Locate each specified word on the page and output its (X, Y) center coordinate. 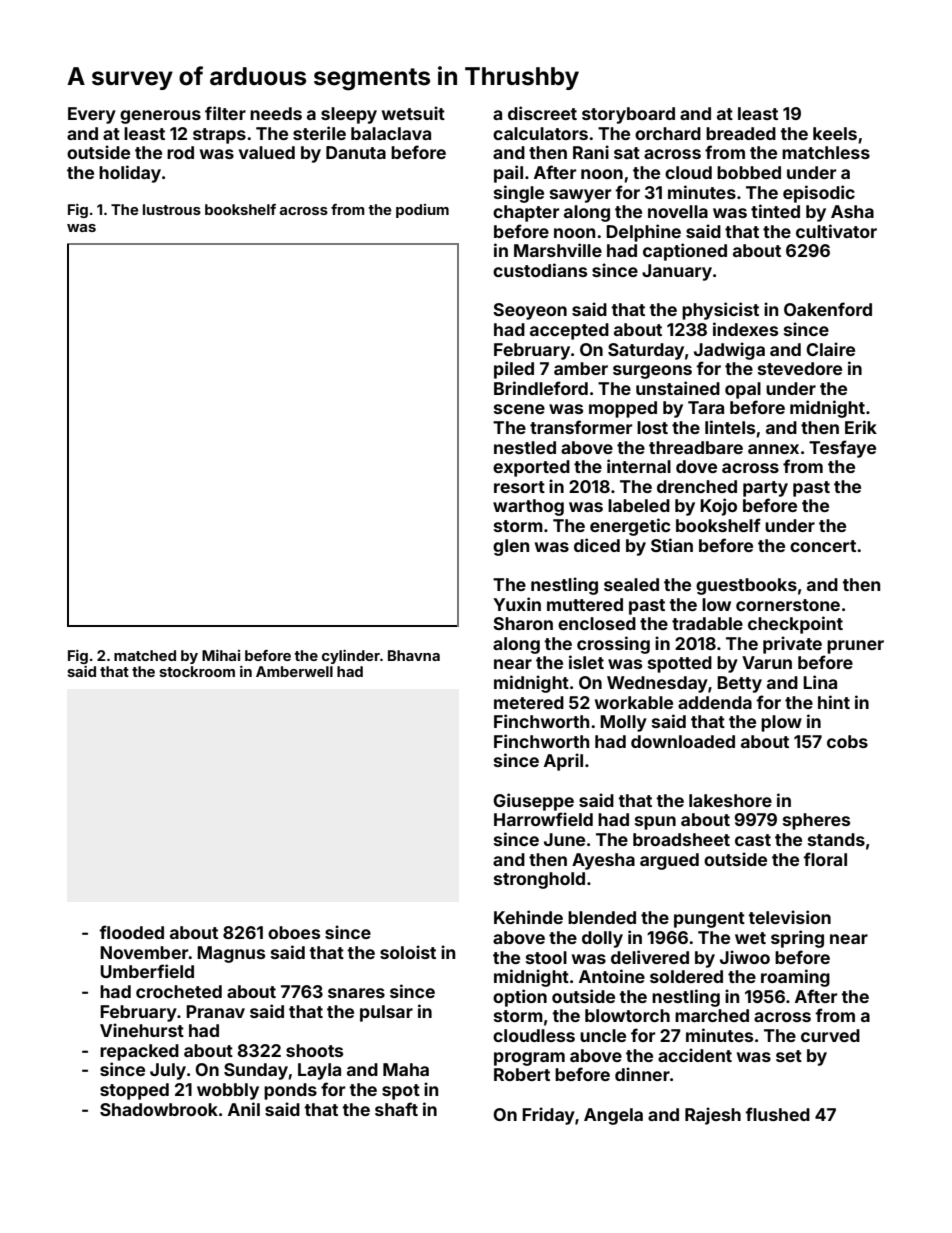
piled (514, 370)
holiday (130, 174)
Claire (830, 349)
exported (531, 468)
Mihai (221, 655)
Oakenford (828, 309)
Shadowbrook (159, 1109)
